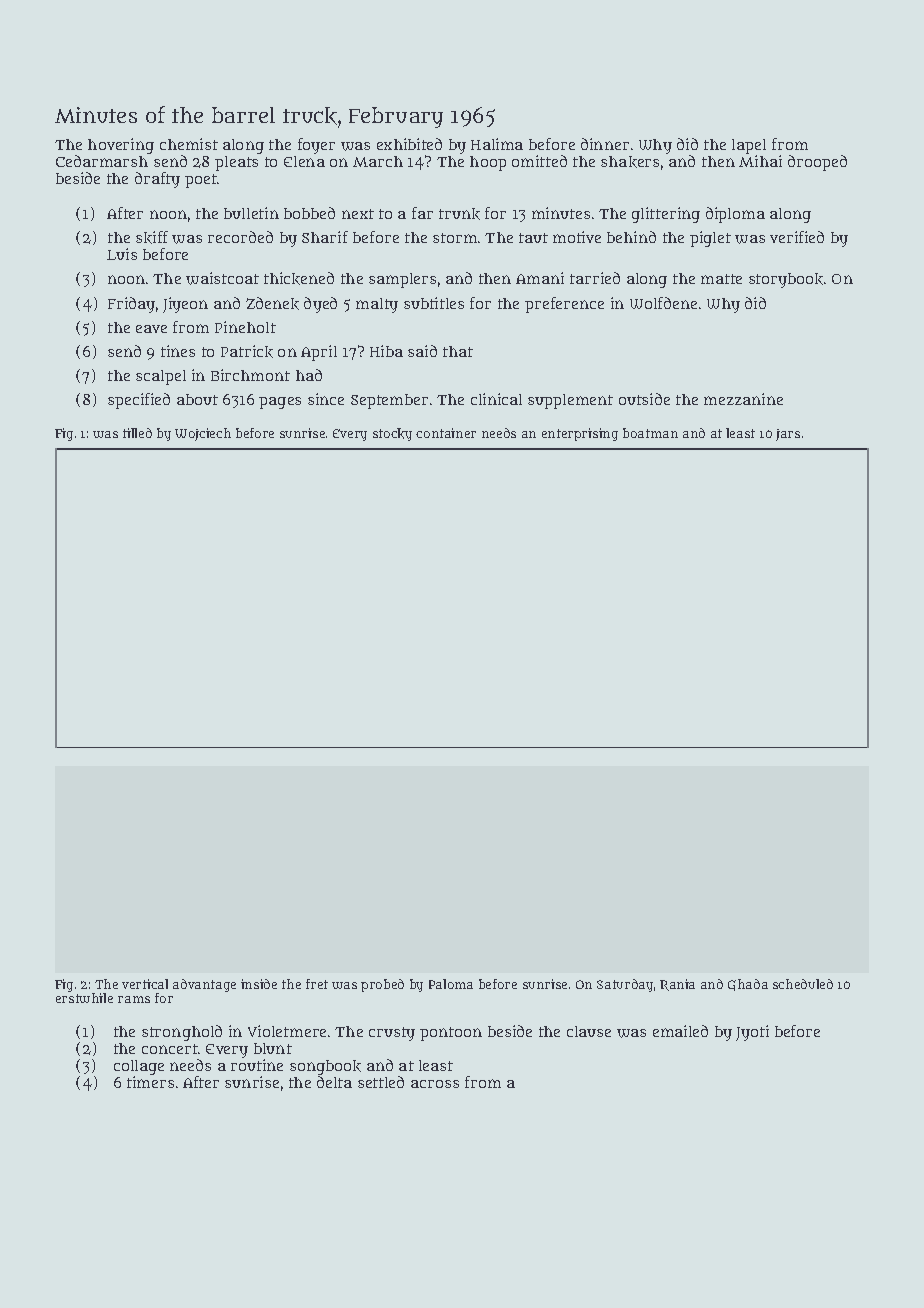 This image has width=924, height=1308. What do you see at coordinates (446, 433) in the image?
I see `container` at bounding box center [446, 433].
